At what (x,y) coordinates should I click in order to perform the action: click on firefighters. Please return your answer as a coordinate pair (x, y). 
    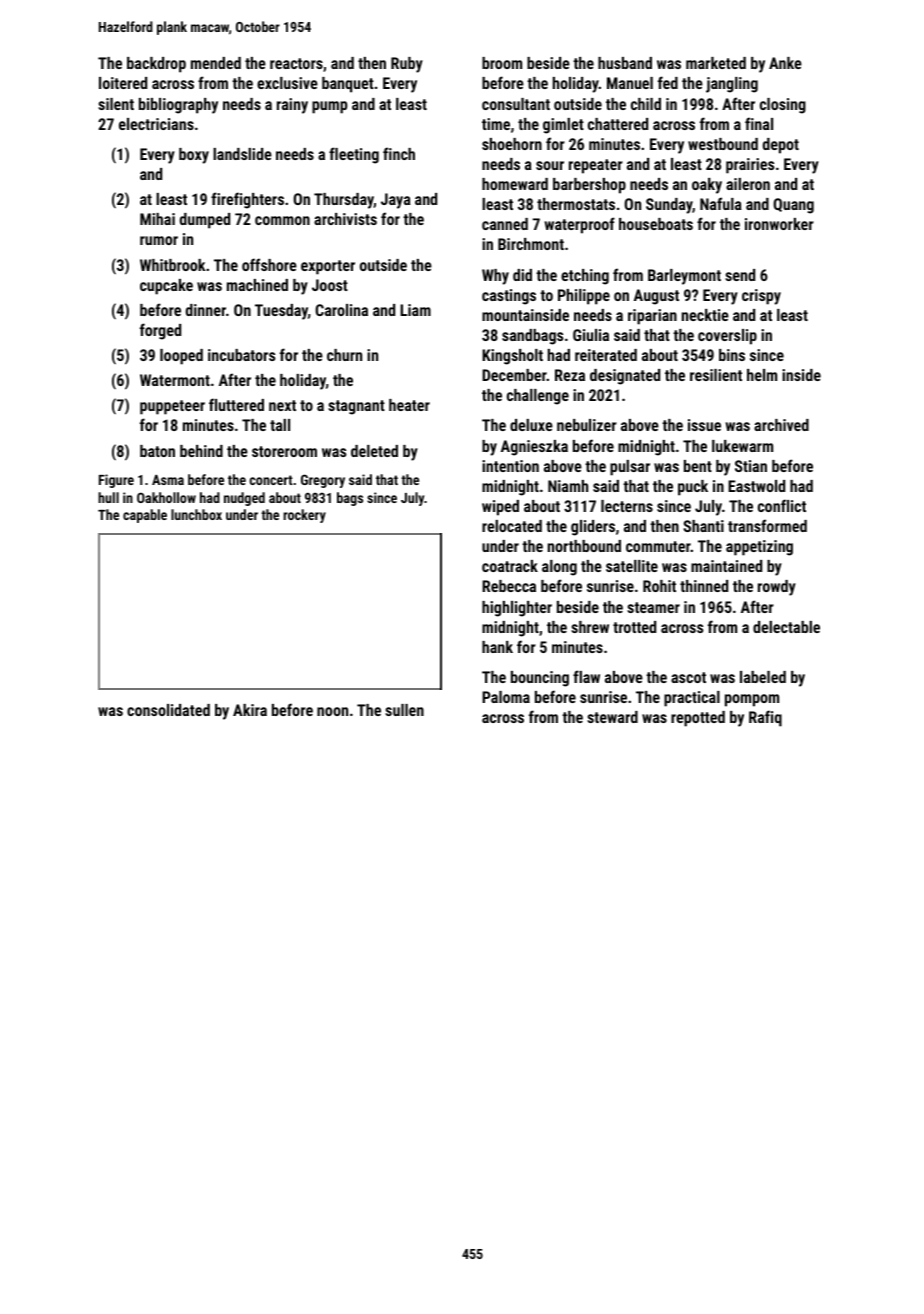
    Looking at the image, I should click on (247, 200).
